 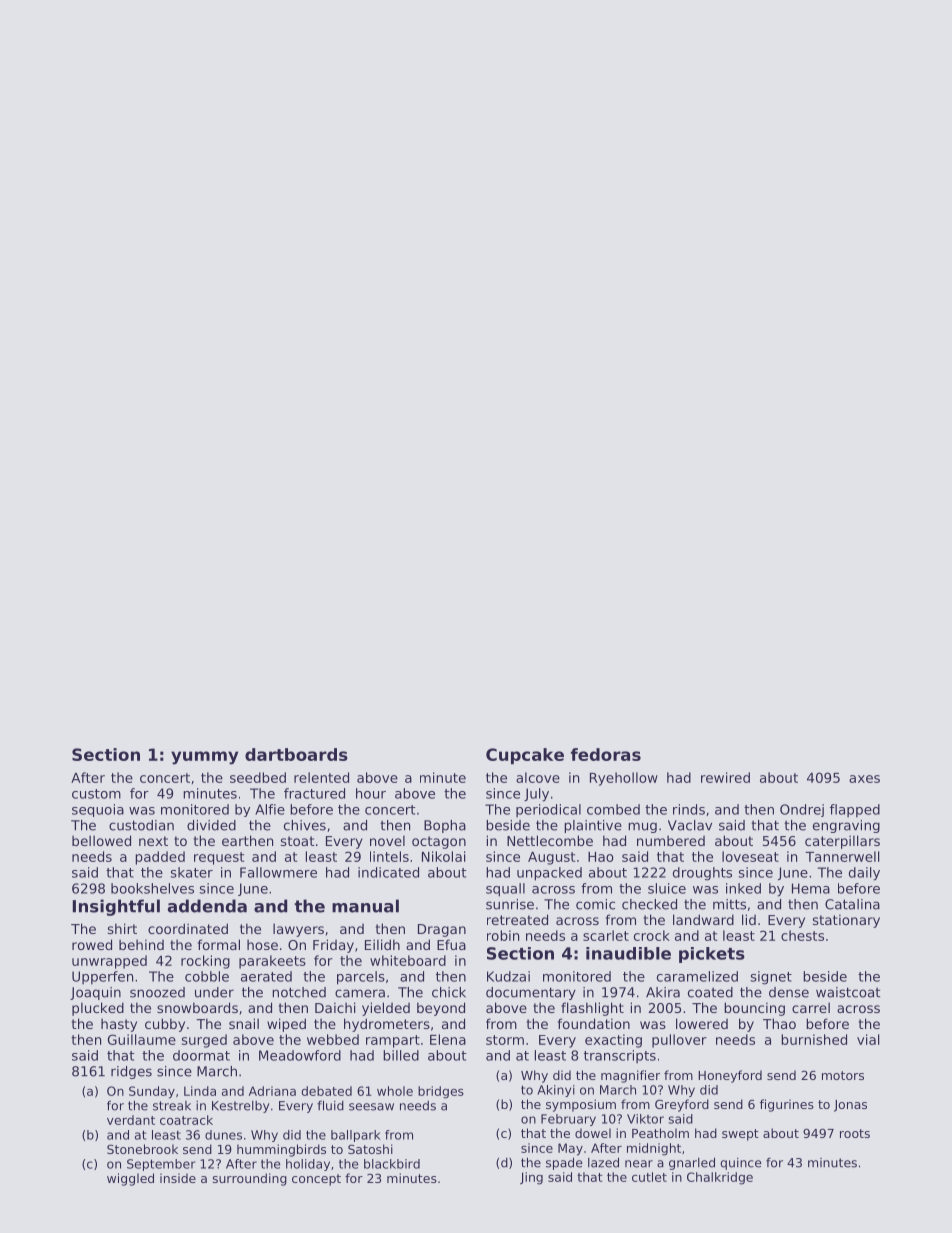 I want to click on Hema, so click(x=811, y=888).
